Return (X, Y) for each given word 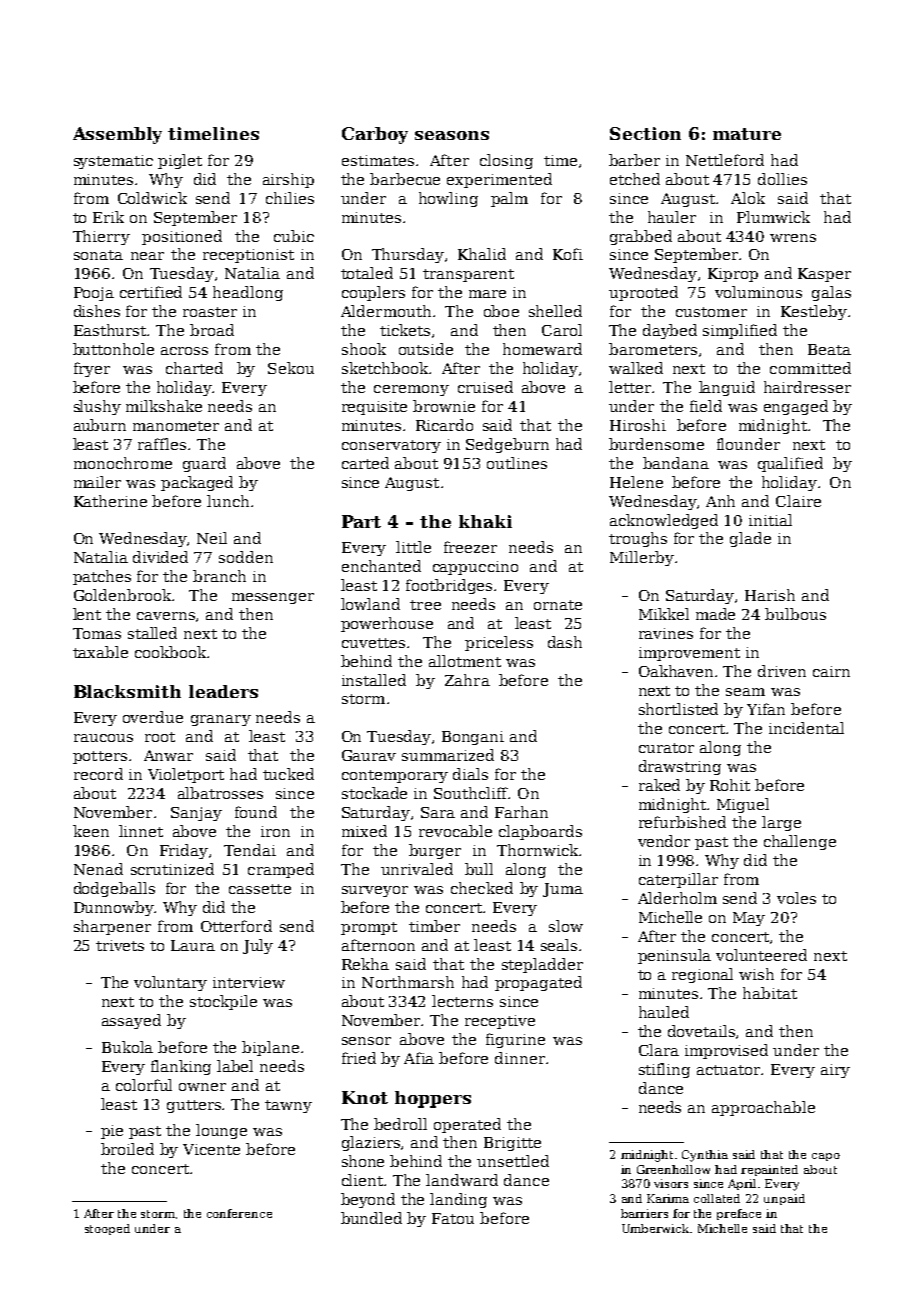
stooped (107, 1229)
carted (365, 463)
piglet (180, 161)
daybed (670, 331)
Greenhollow (673, 1169)
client (363, 1180)
